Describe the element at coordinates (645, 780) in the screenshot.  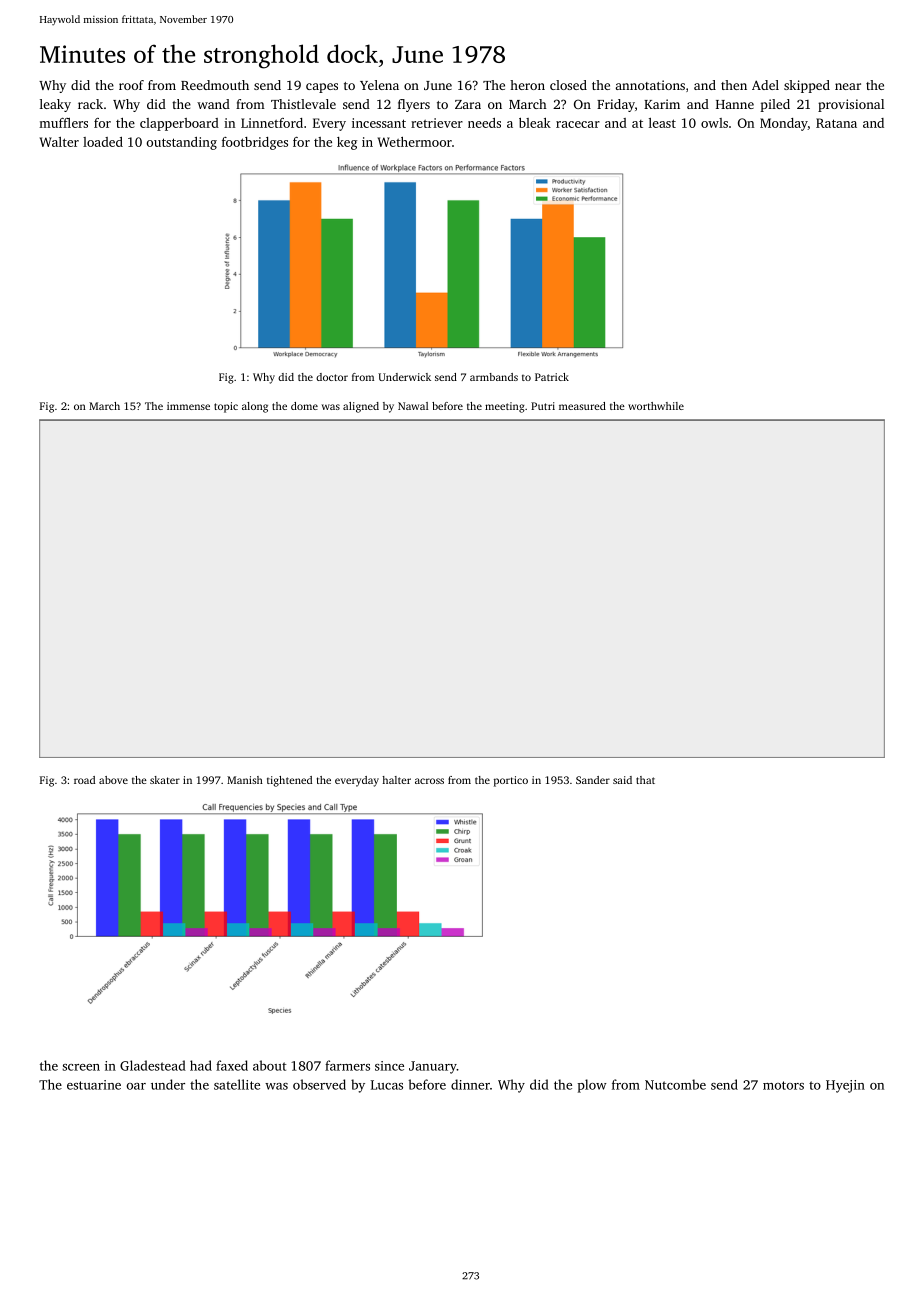
I see `that` at that location.
